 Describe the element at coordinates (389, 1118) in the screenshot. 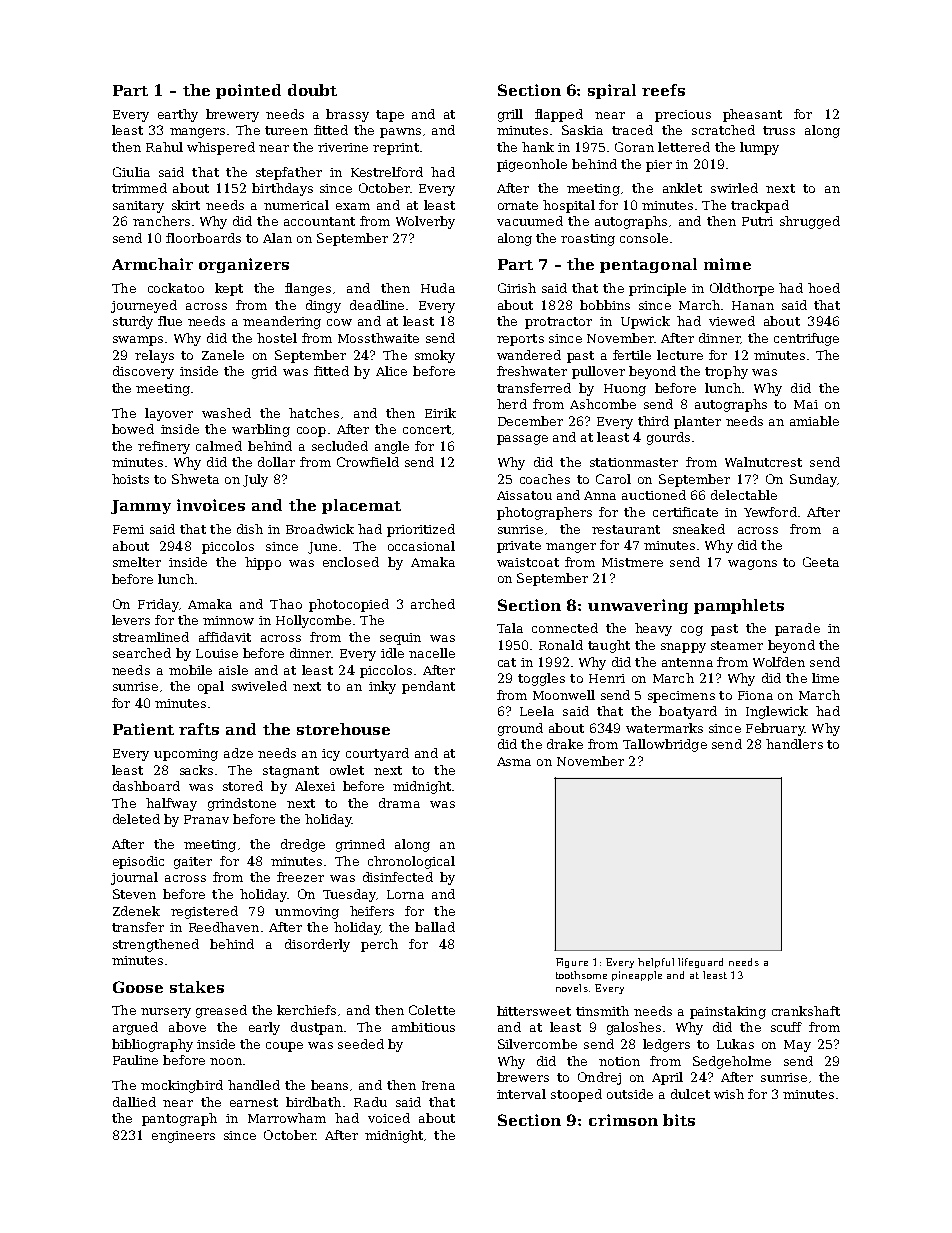

I see `voiced` at that location.
